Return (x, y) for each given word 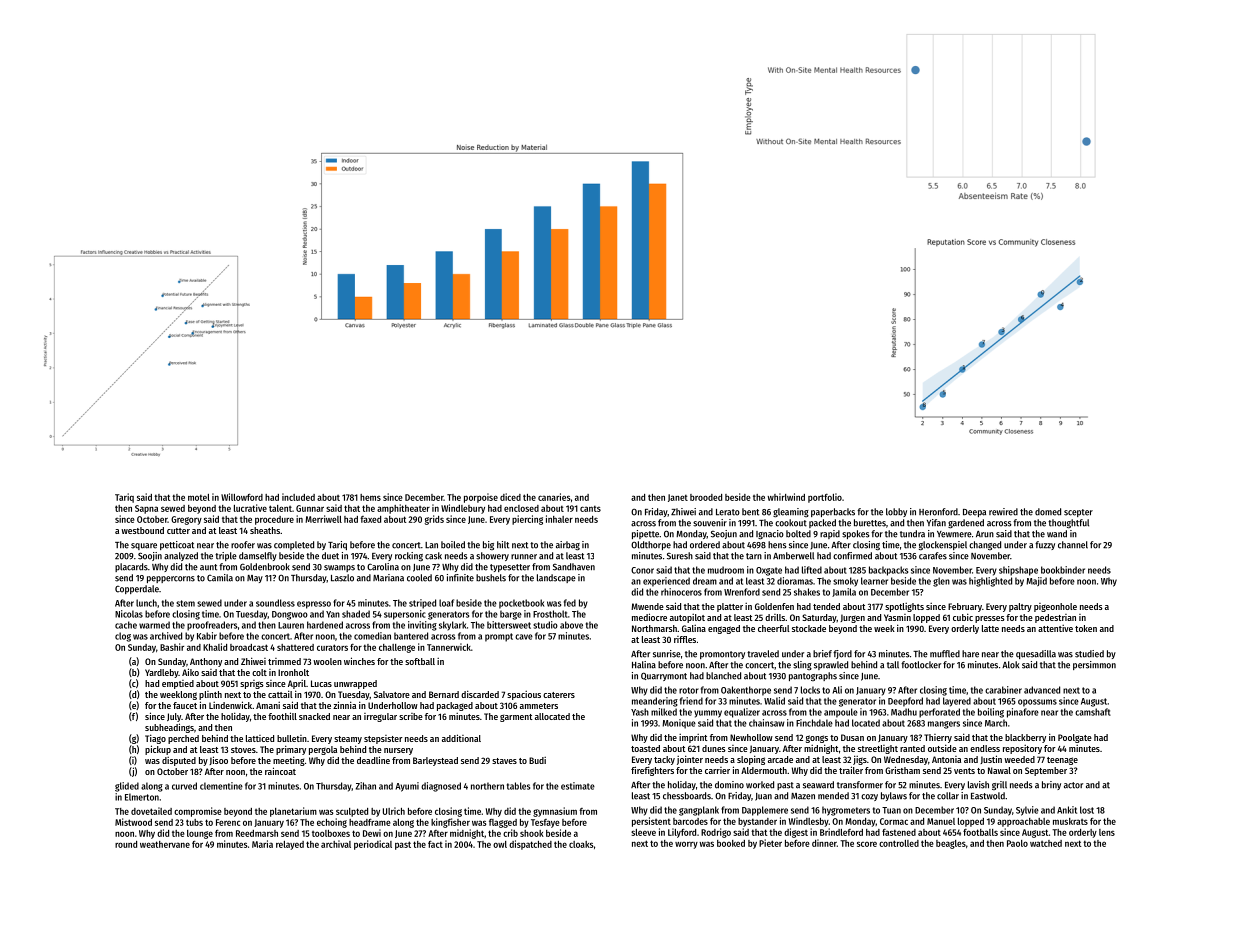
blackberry (1025, 738)
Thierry (938, 738)
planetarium (293, 812)
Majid (1036, 581)
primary (291, 750)
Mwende (647, 606)
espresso (314, 605)
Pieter (770, 843)
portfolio (825, 498)
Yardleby (161, 673)
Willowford (242, 497)
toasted (645, 748)
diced (510, 497)
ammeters (539, 706)
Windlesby (809, 822)
